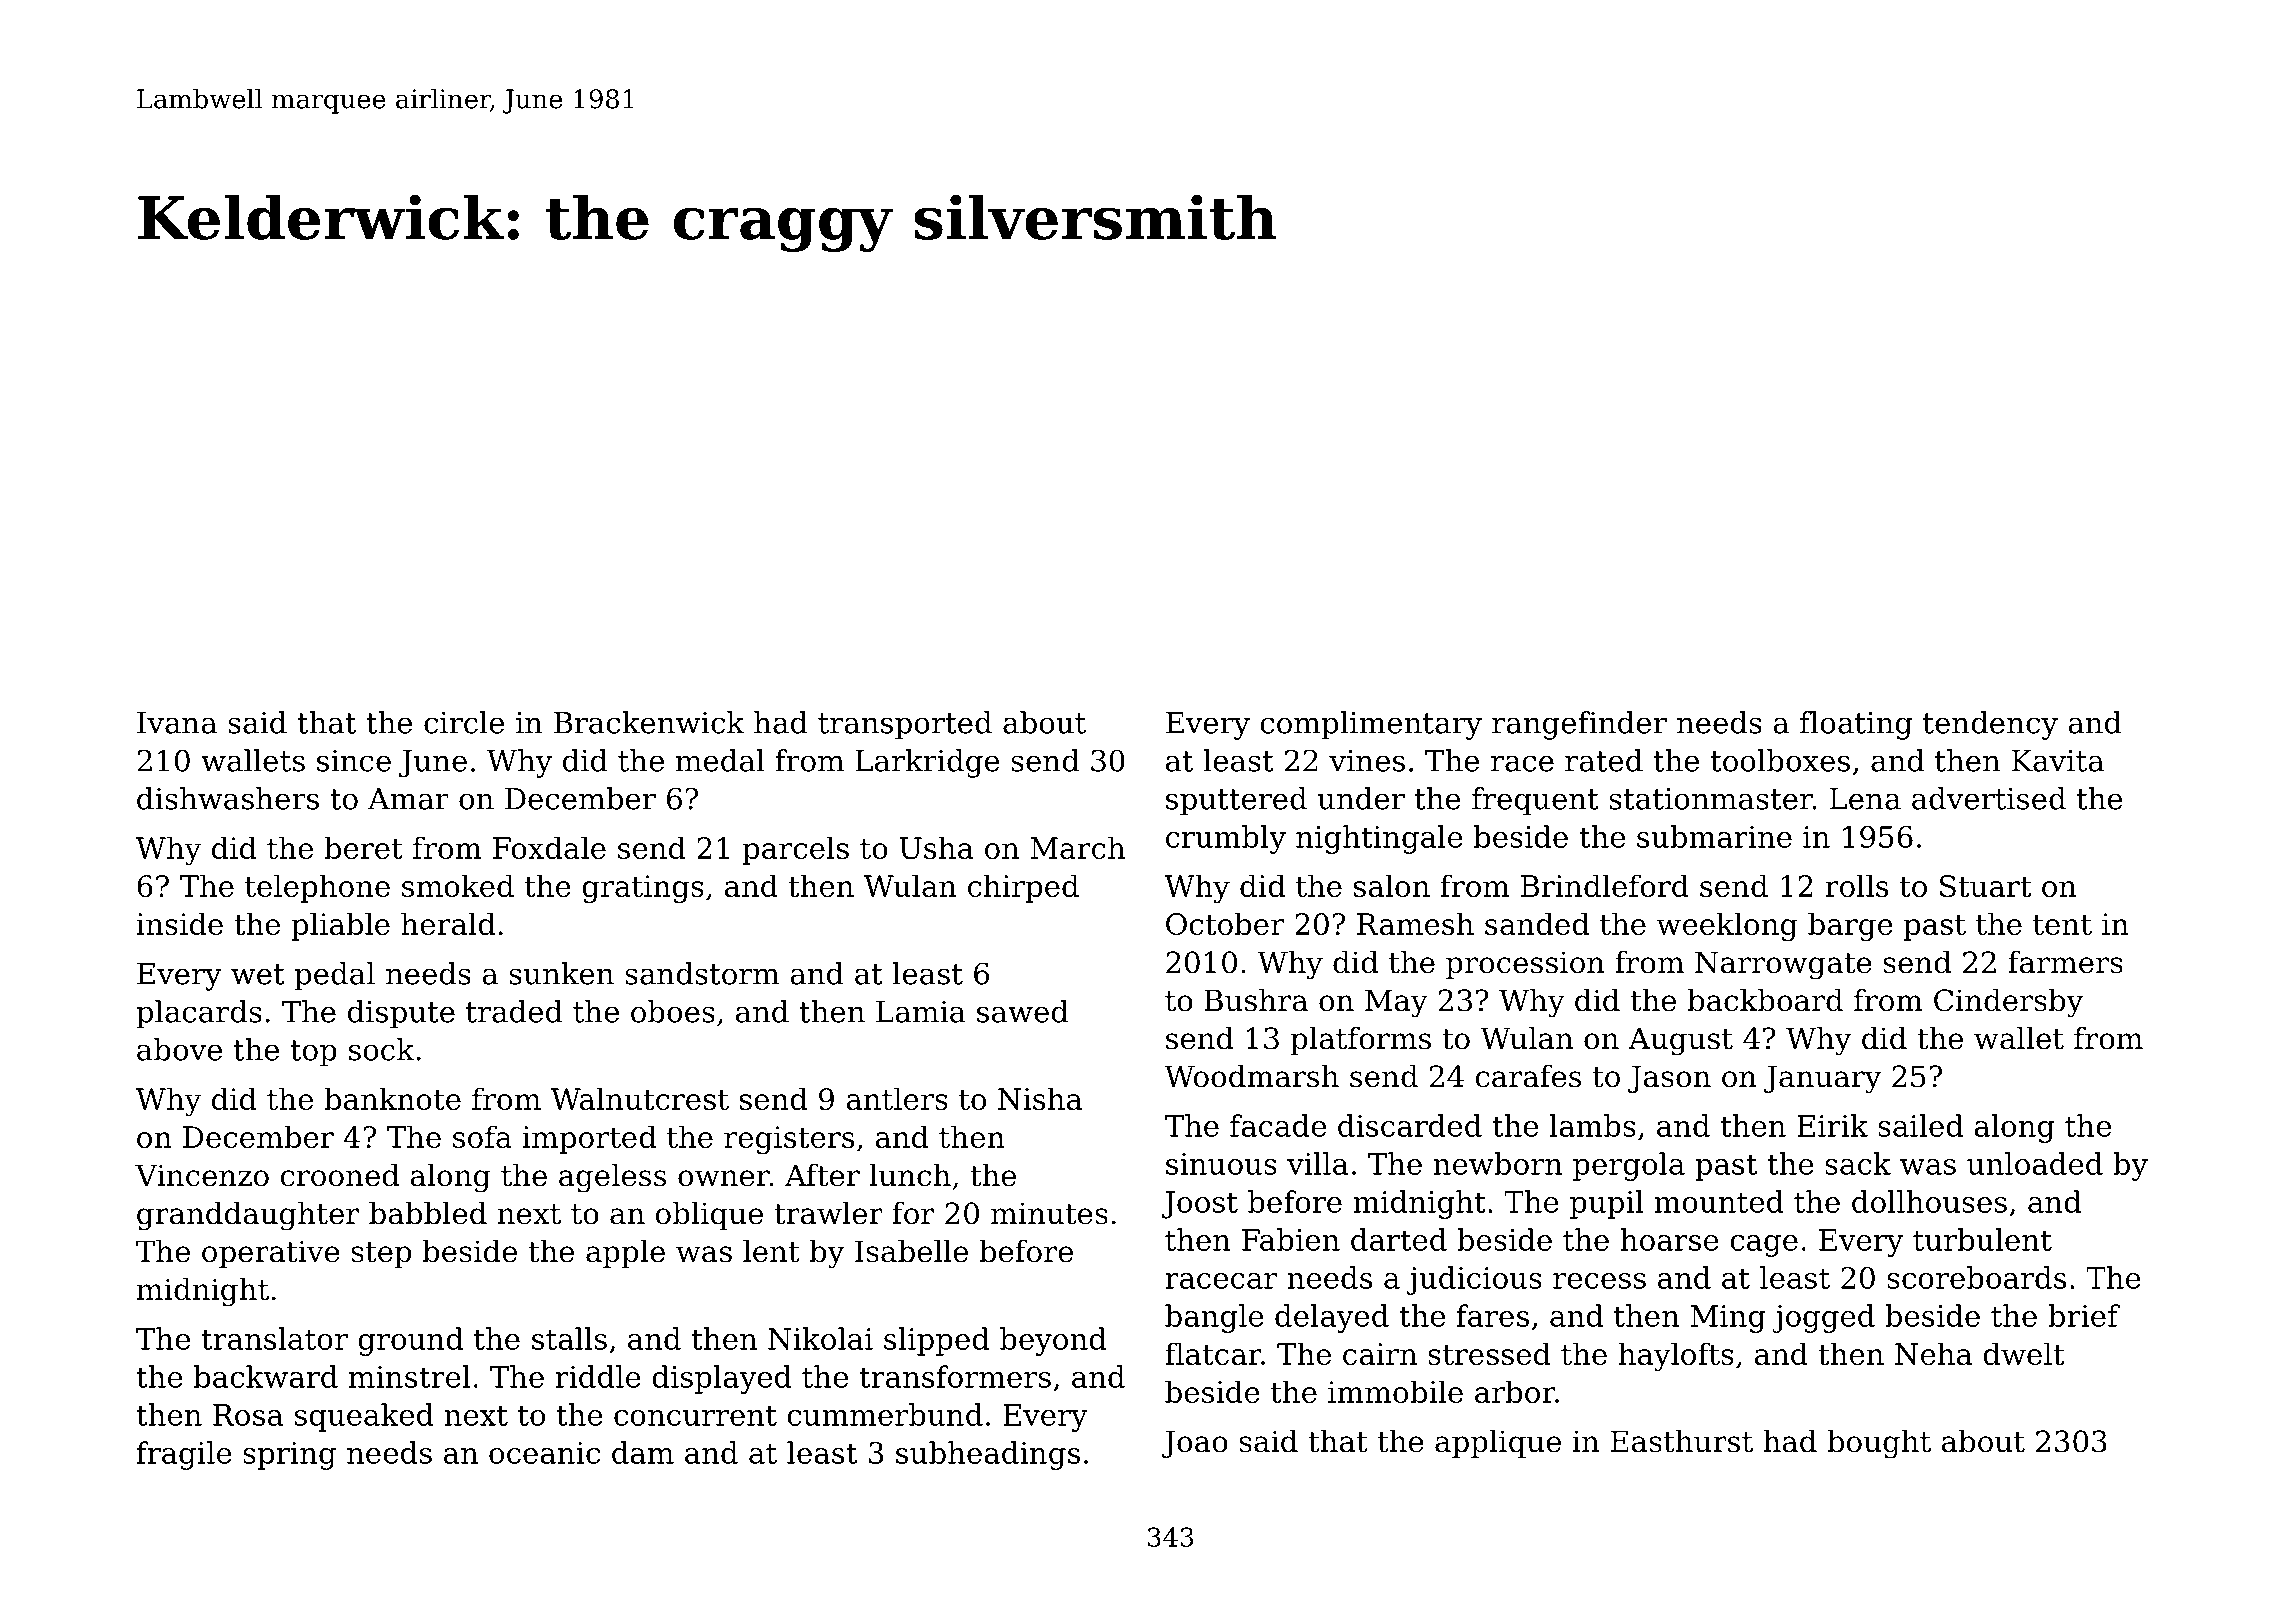 This document has width=2292, height=1620. I want to click on Usha, so click(936, 847).
